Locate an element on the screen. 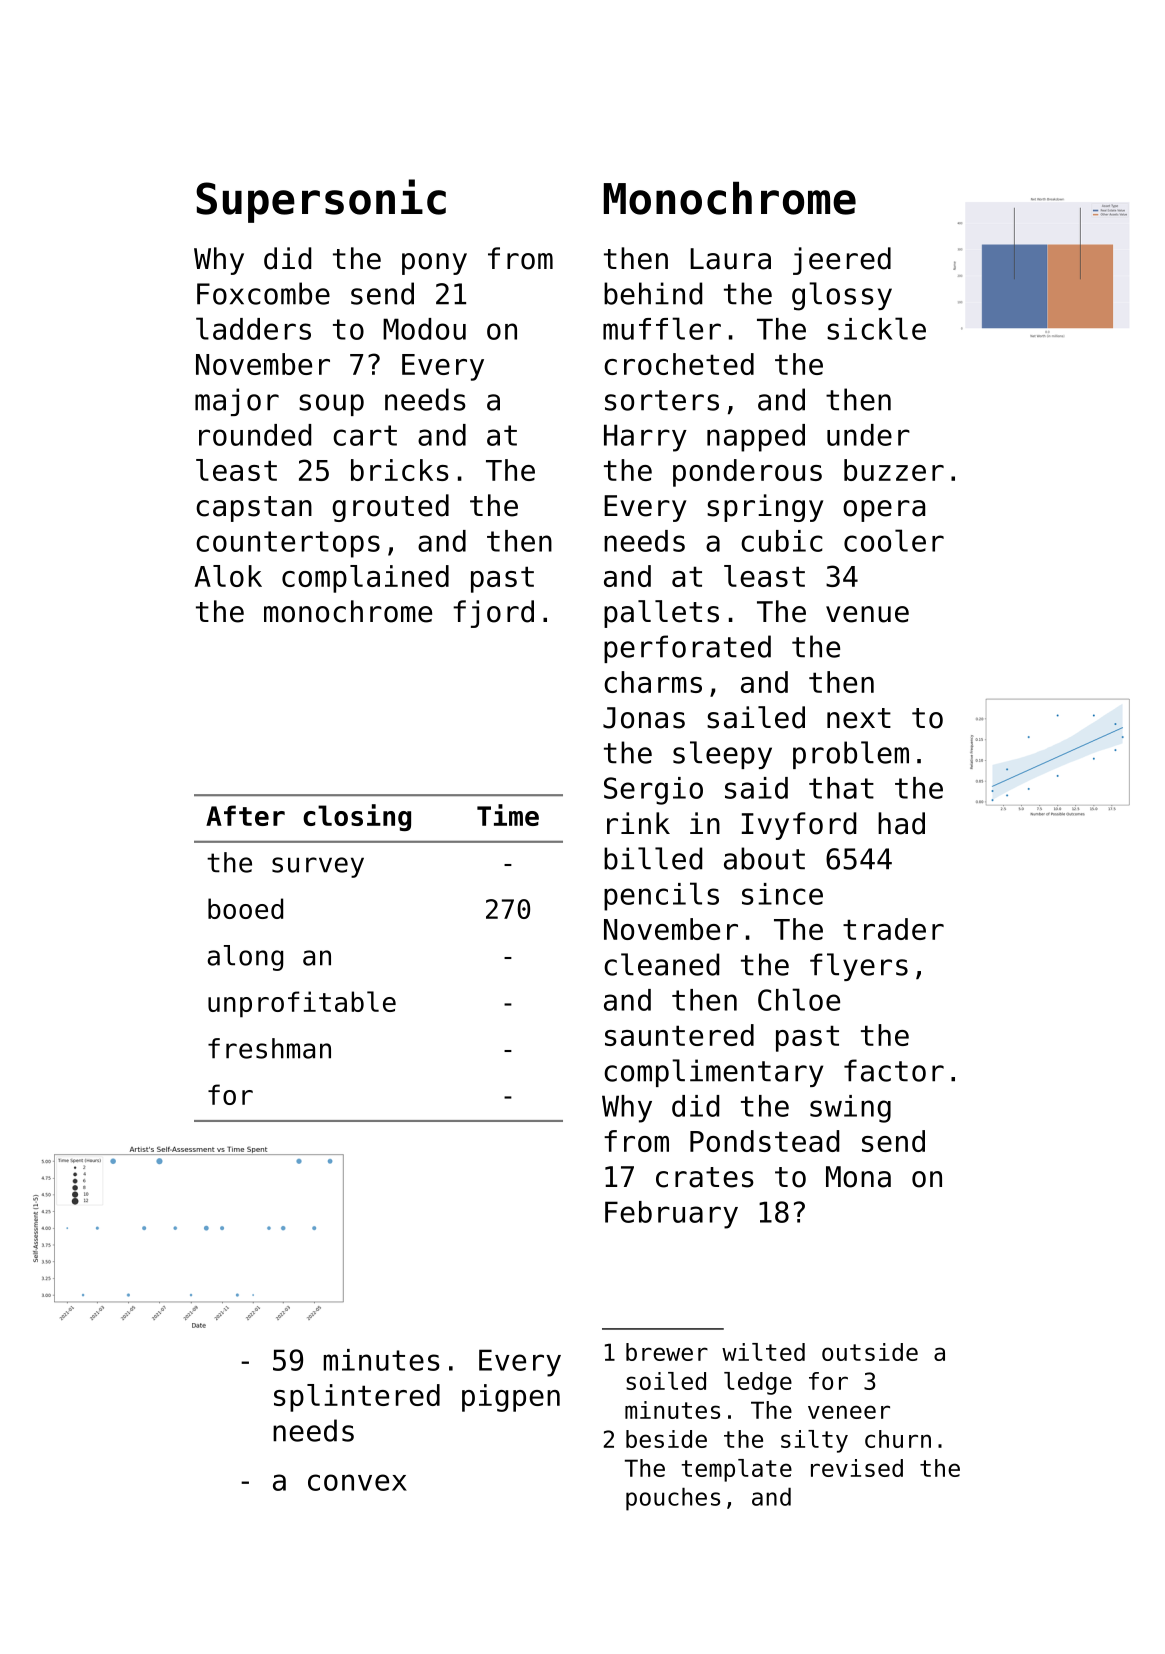  Mona is located at coordinates (858, 1177).
